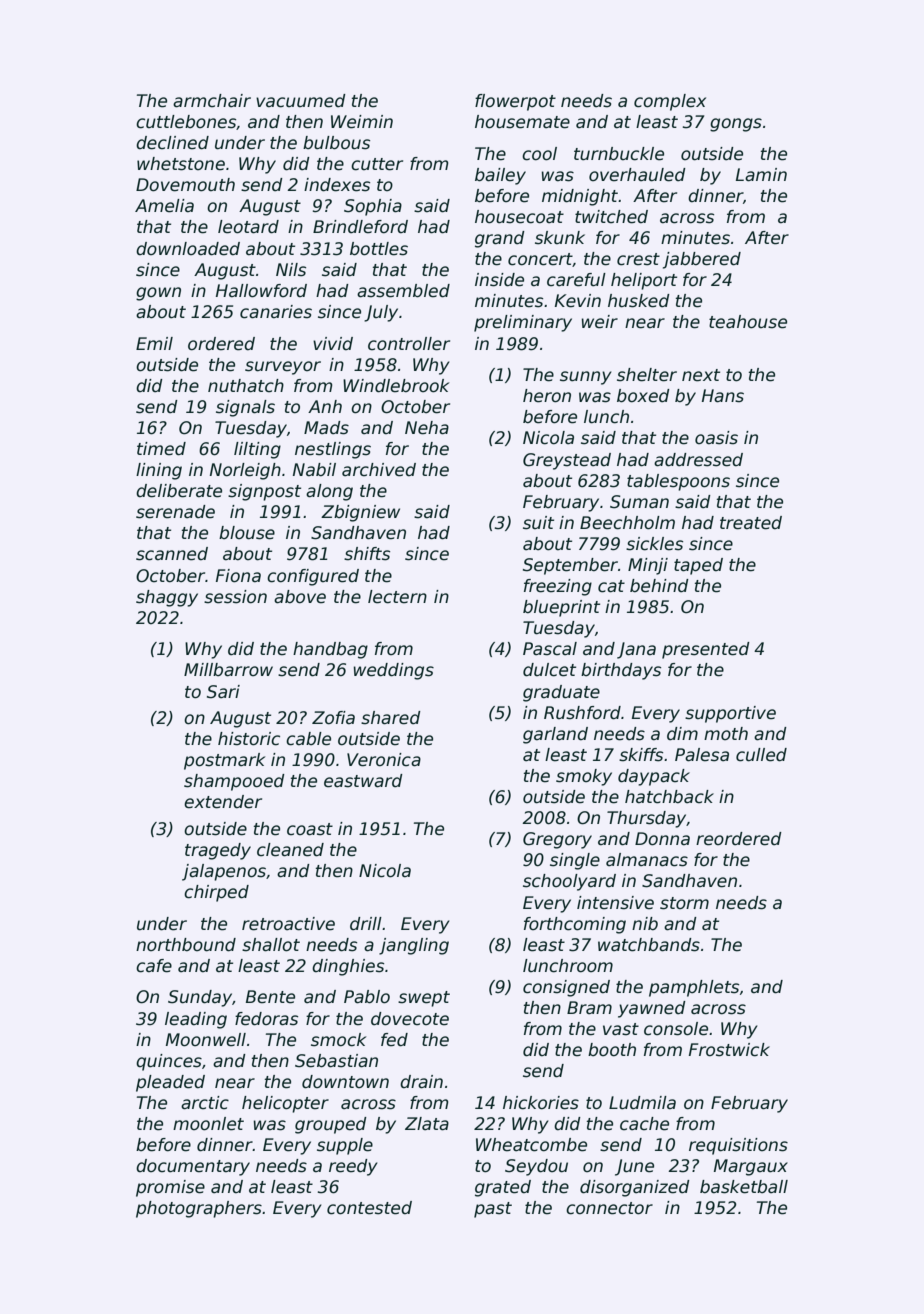 The height and width of the document is (1314, 924). I want to click on garland, so click(555, 735).
